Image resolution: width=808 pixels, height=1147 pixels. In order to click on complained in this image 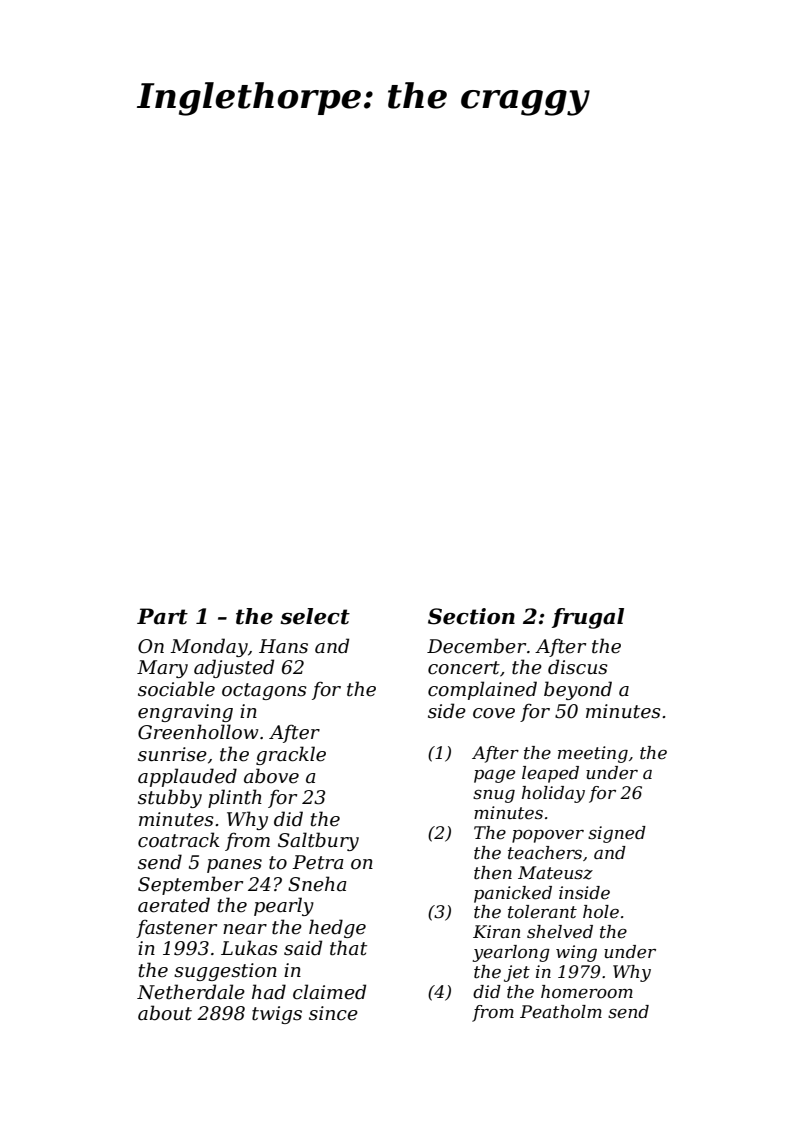, I will do `click(482, 690)`.
